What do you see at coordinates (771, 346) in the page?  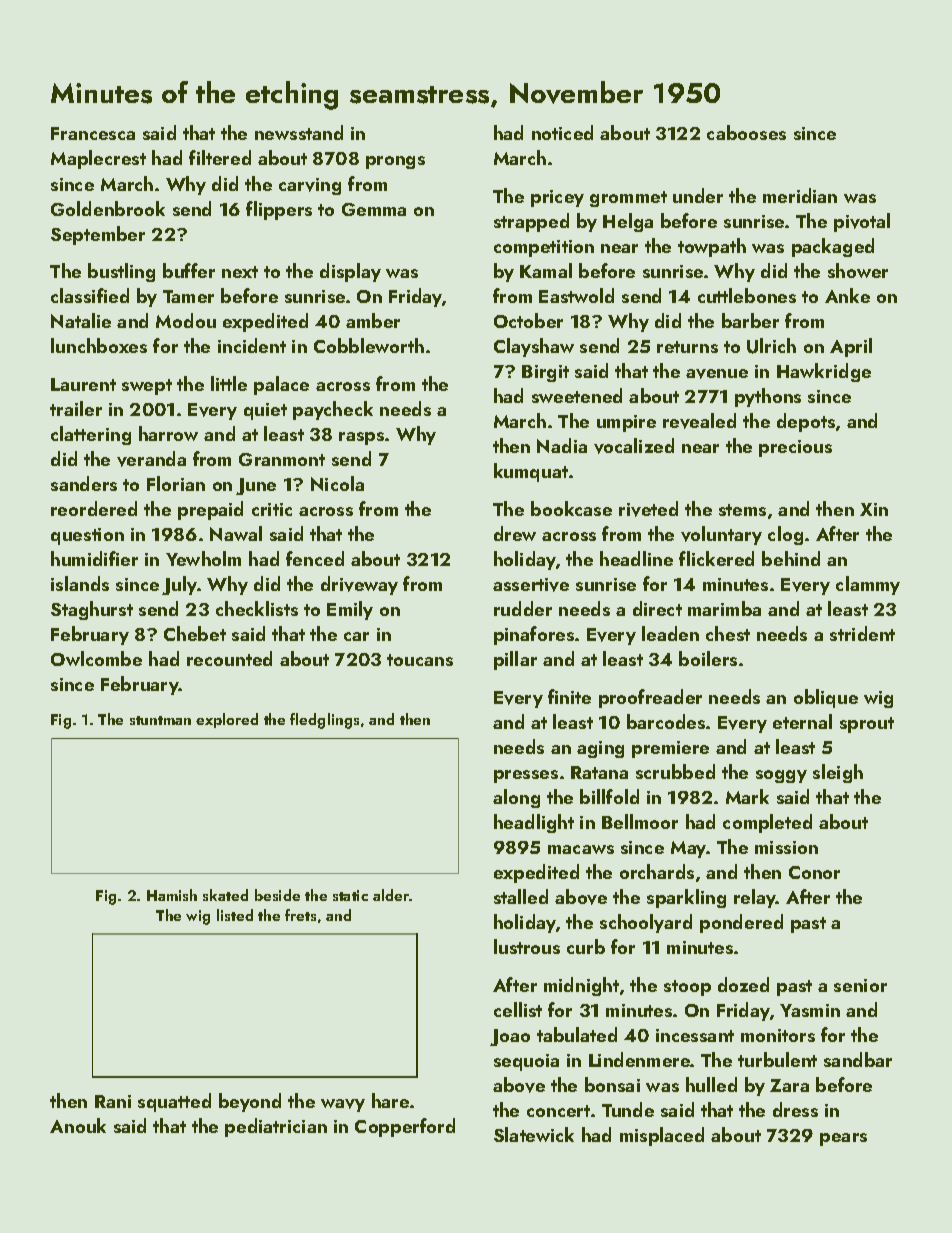 I see `Ulrich` at bounding box center [771, 346].
